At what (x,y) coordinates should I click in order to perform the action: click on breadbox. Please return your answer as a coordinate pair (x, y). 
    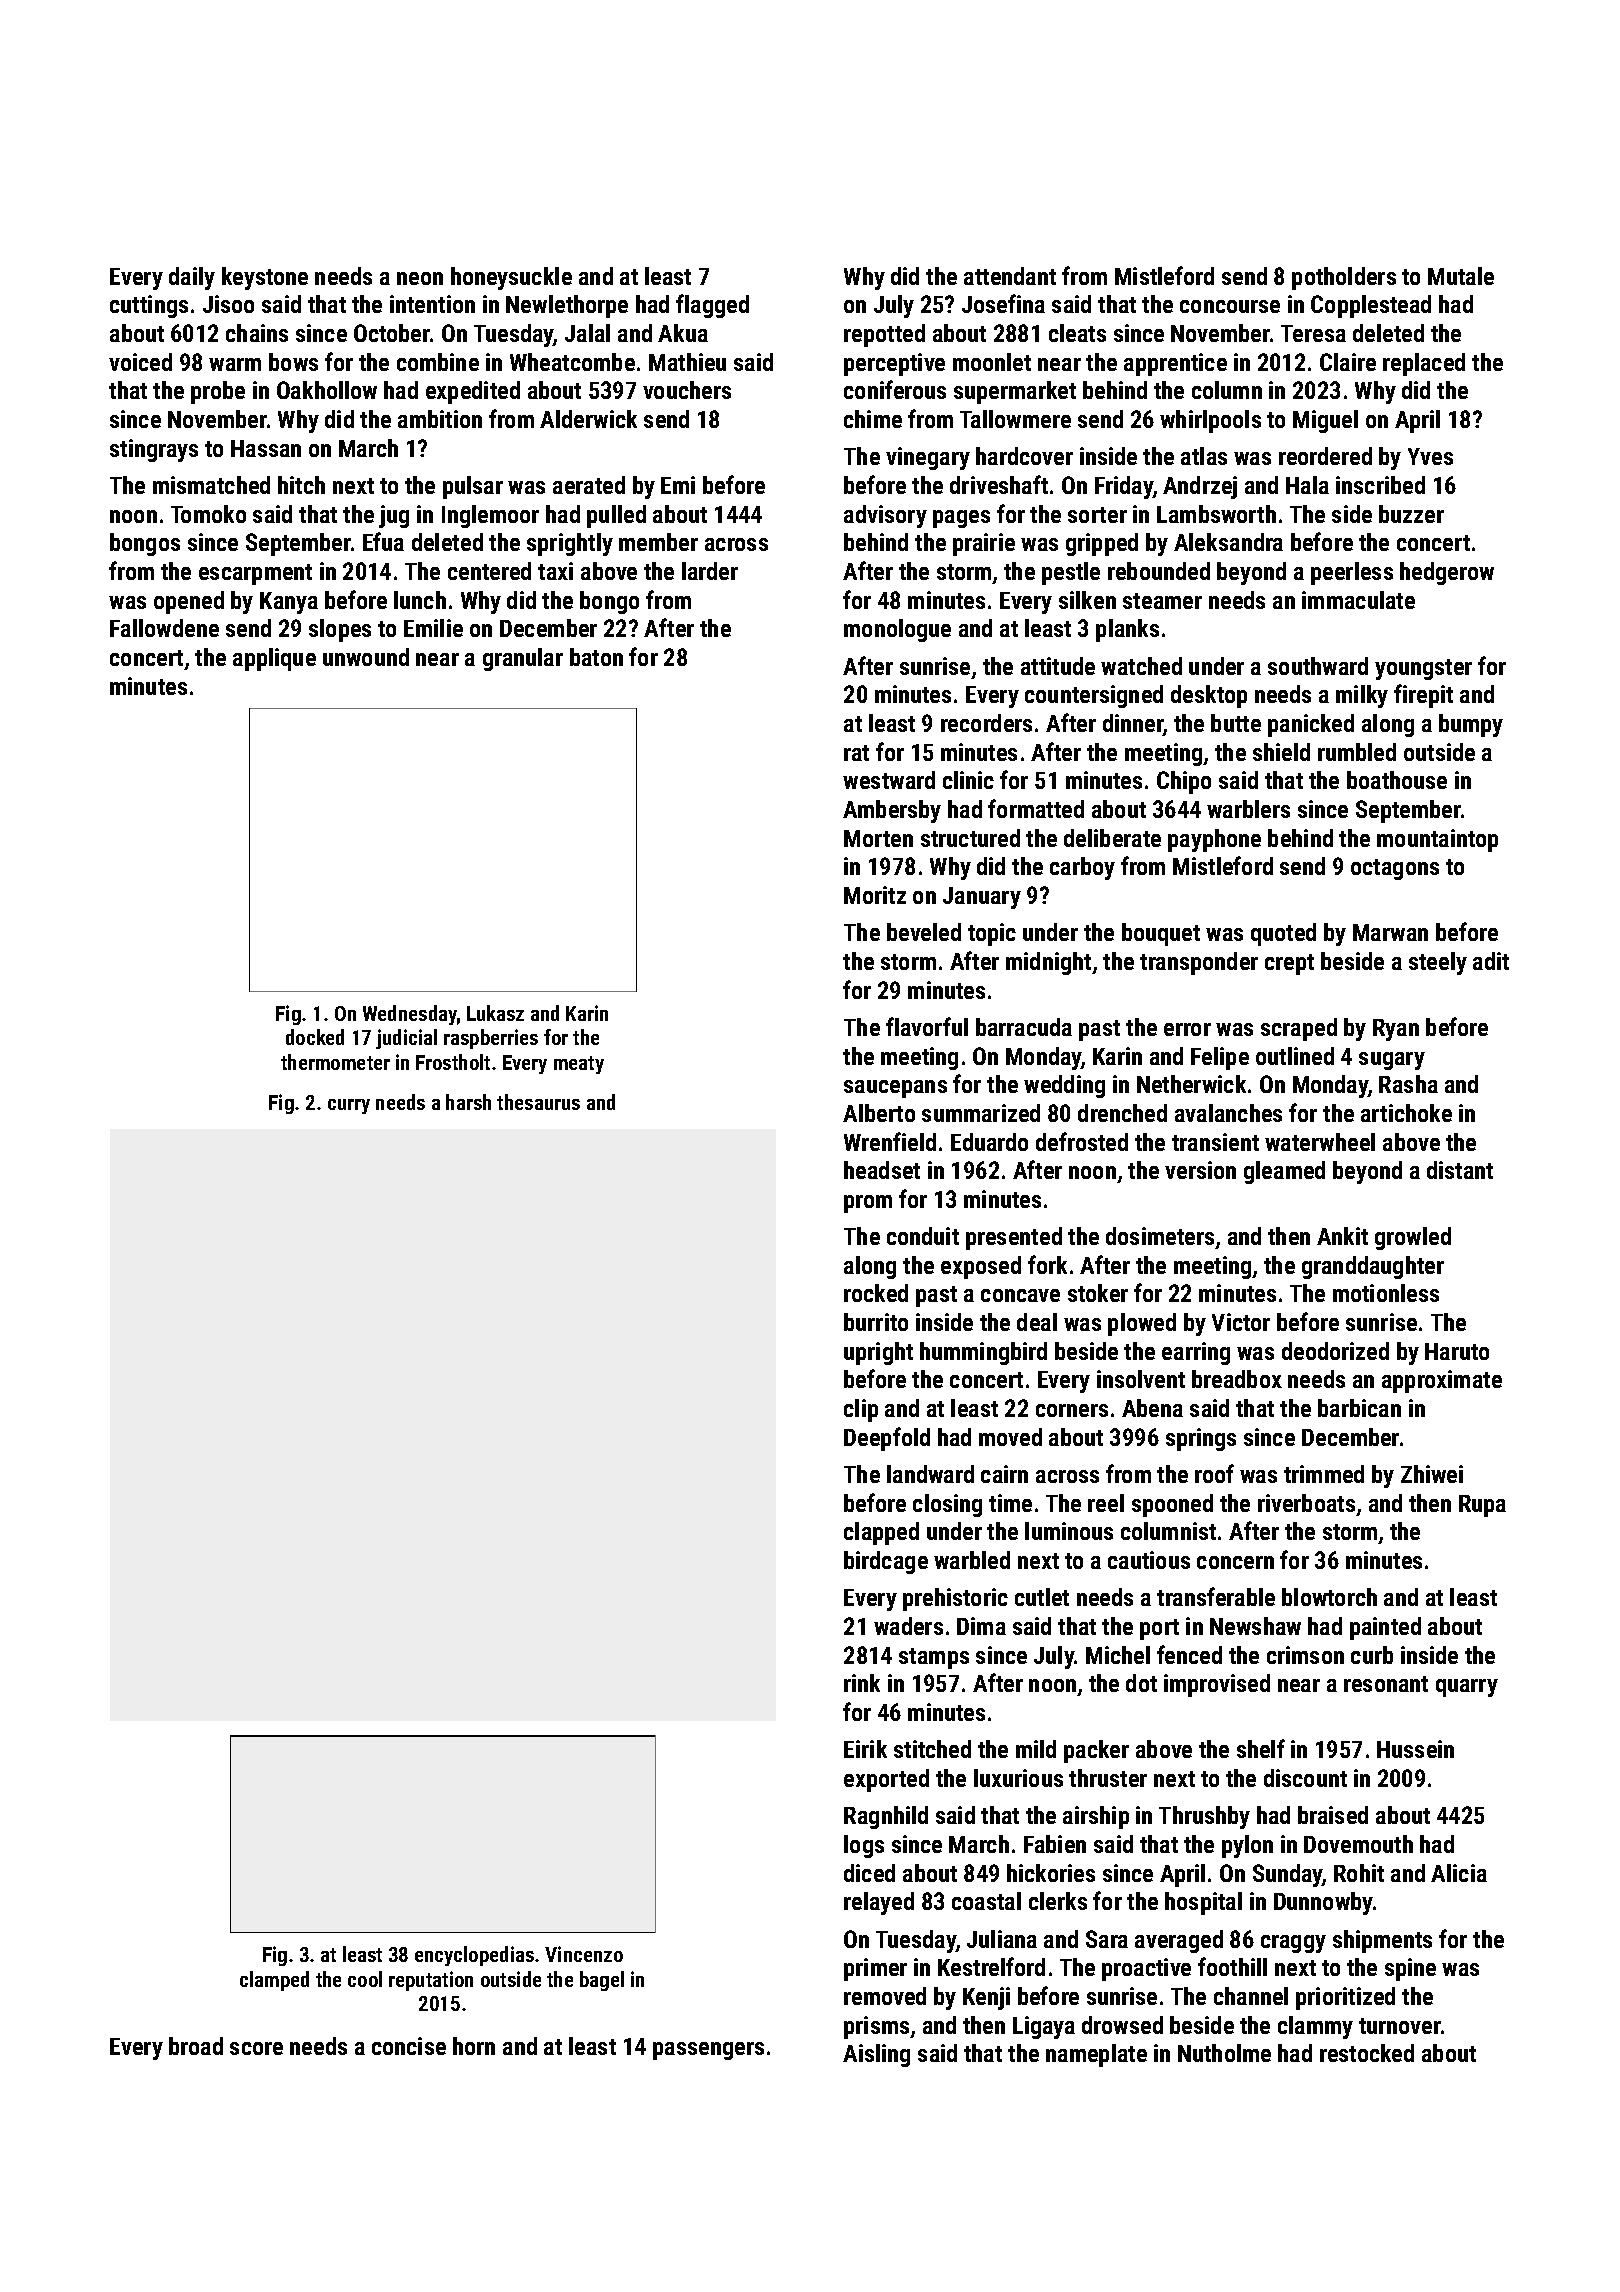
    Looking at the image, I should click on (1237, 1379).
